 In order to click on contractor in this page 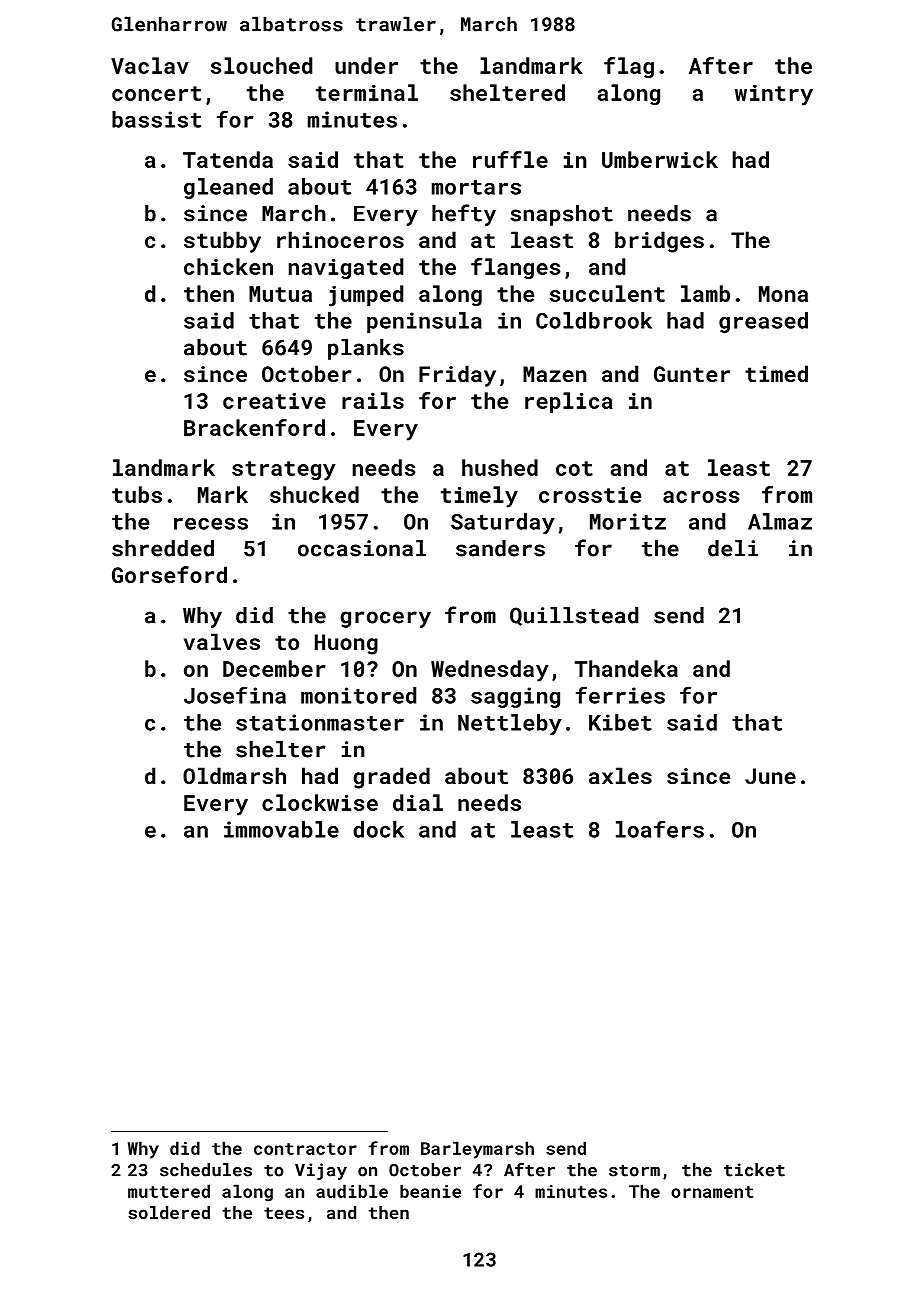, I will do `click(305, 1149)`.
